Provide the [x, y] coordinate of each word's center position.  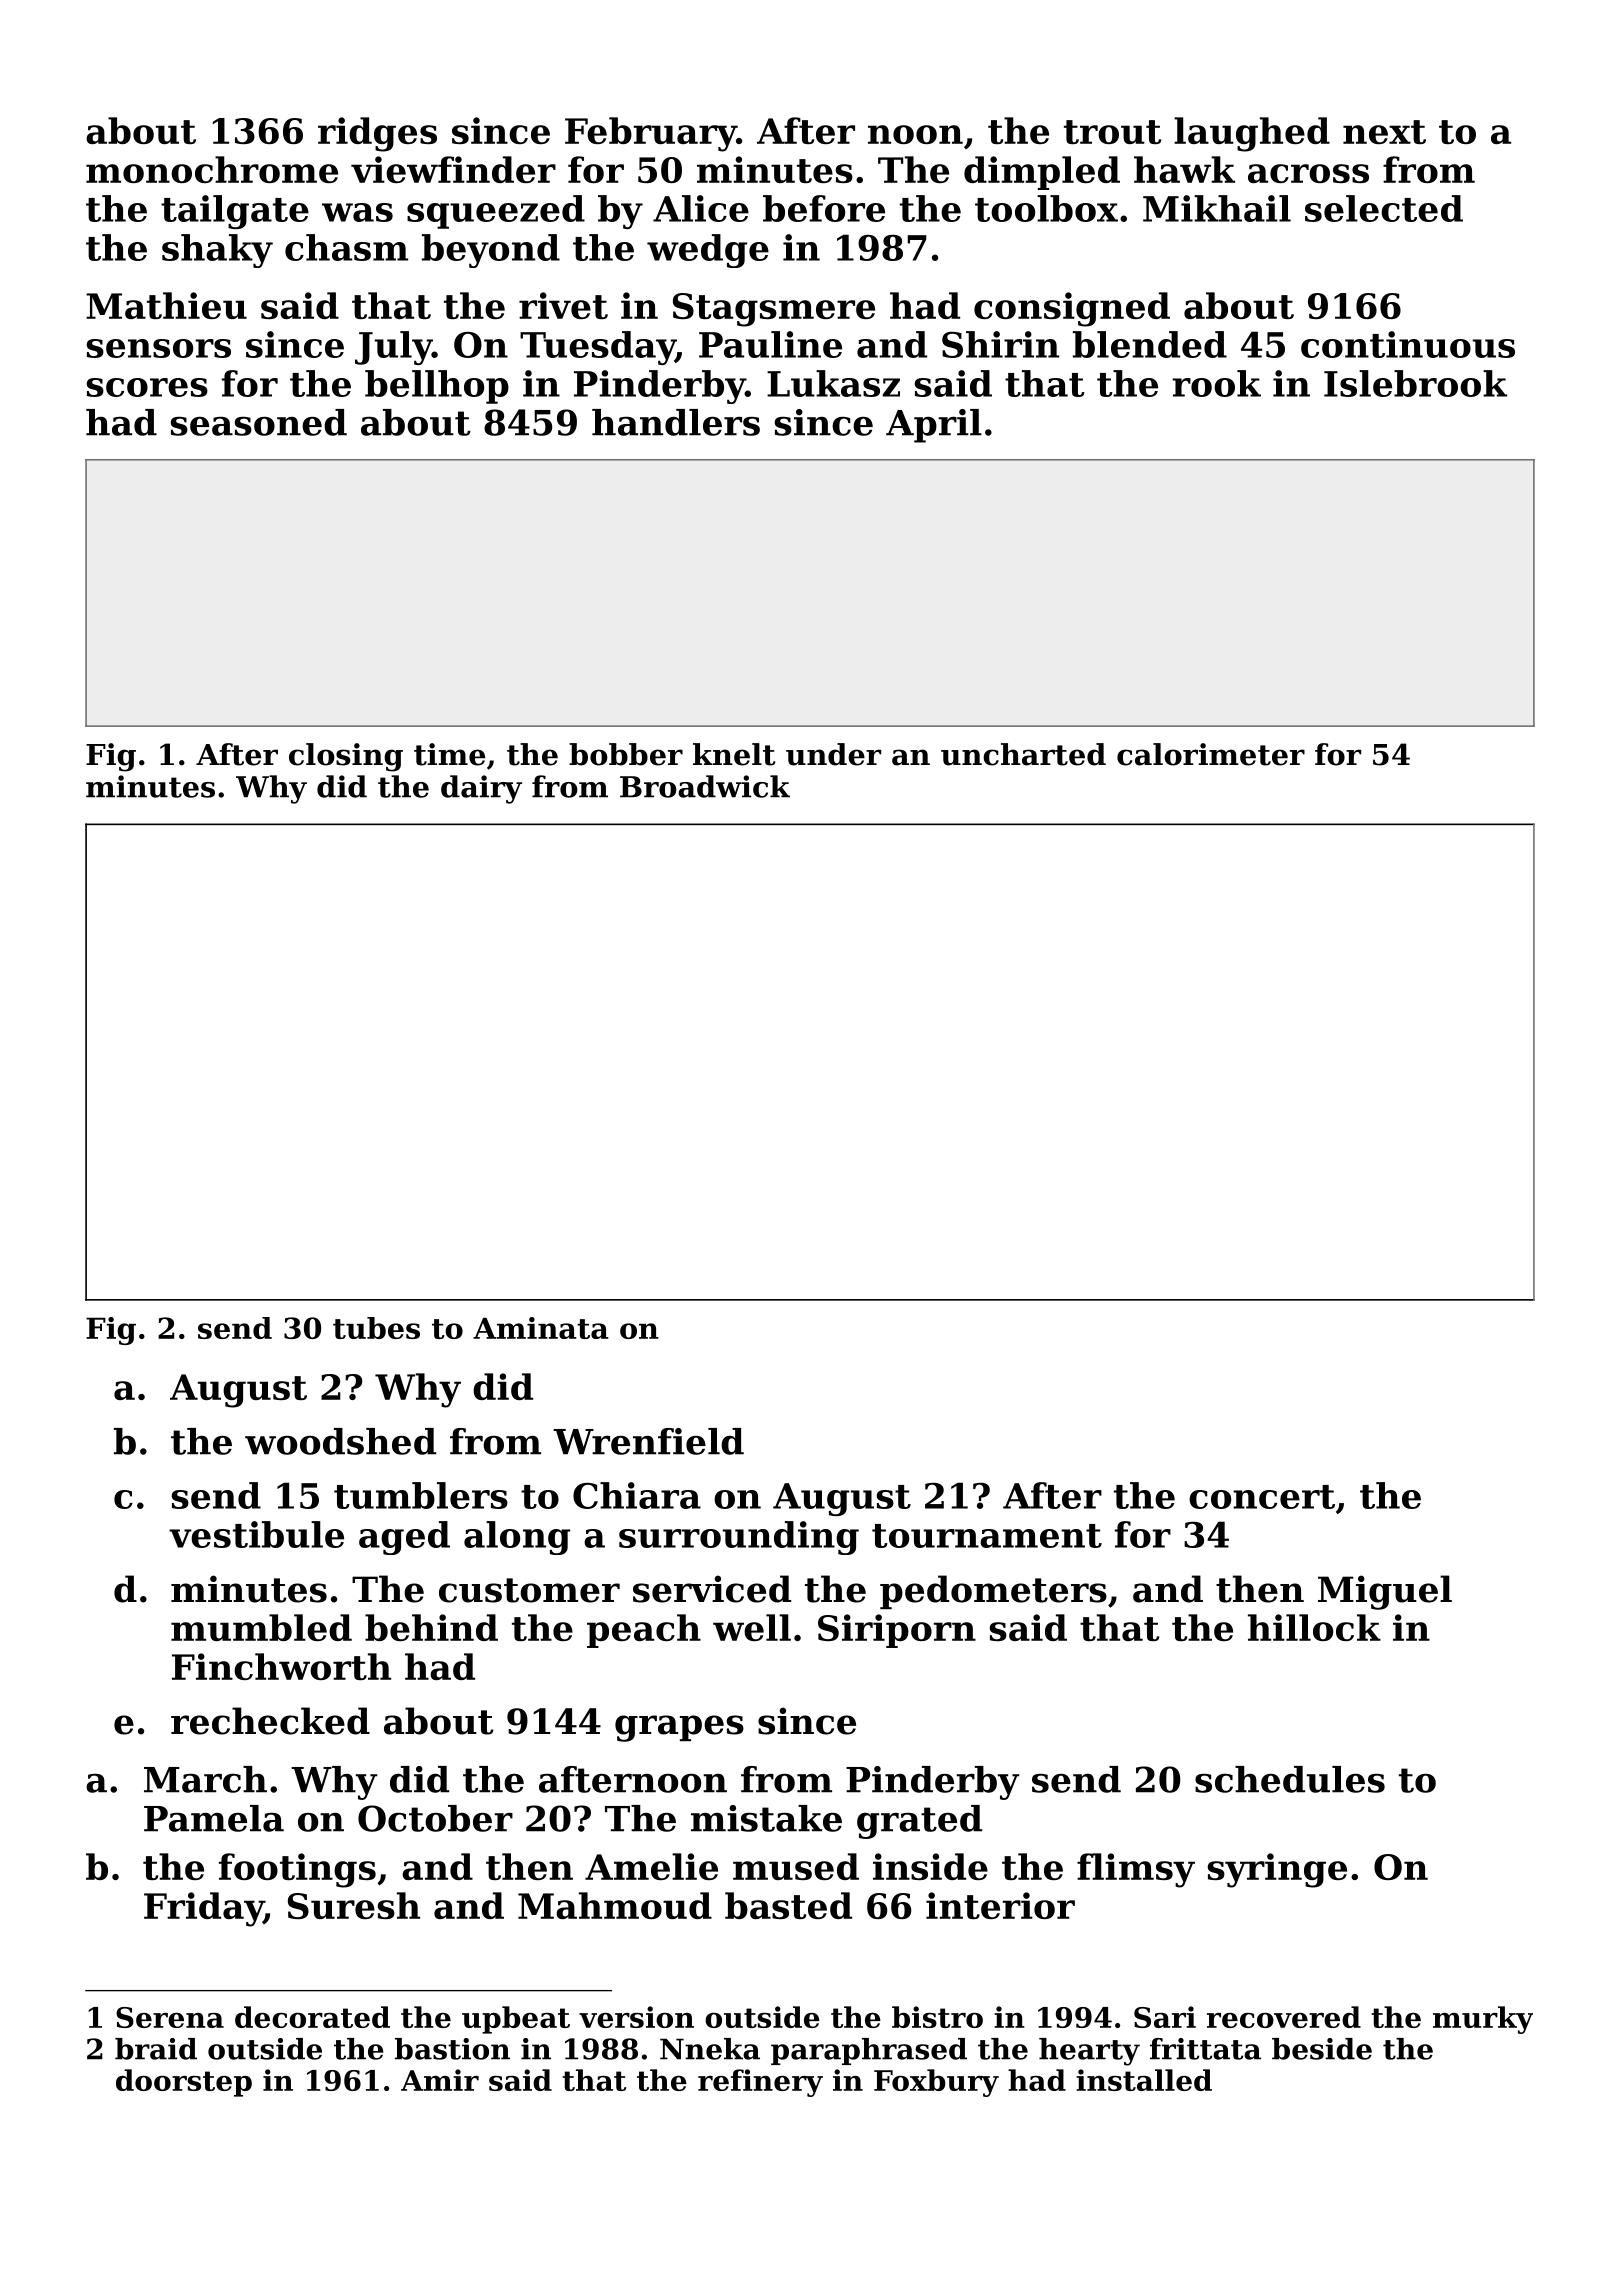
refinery [760, 2083]
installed [1144, 2080]
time [449, 754]
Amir [440, 2080]
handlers [676, 422]
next [1384, 132]
